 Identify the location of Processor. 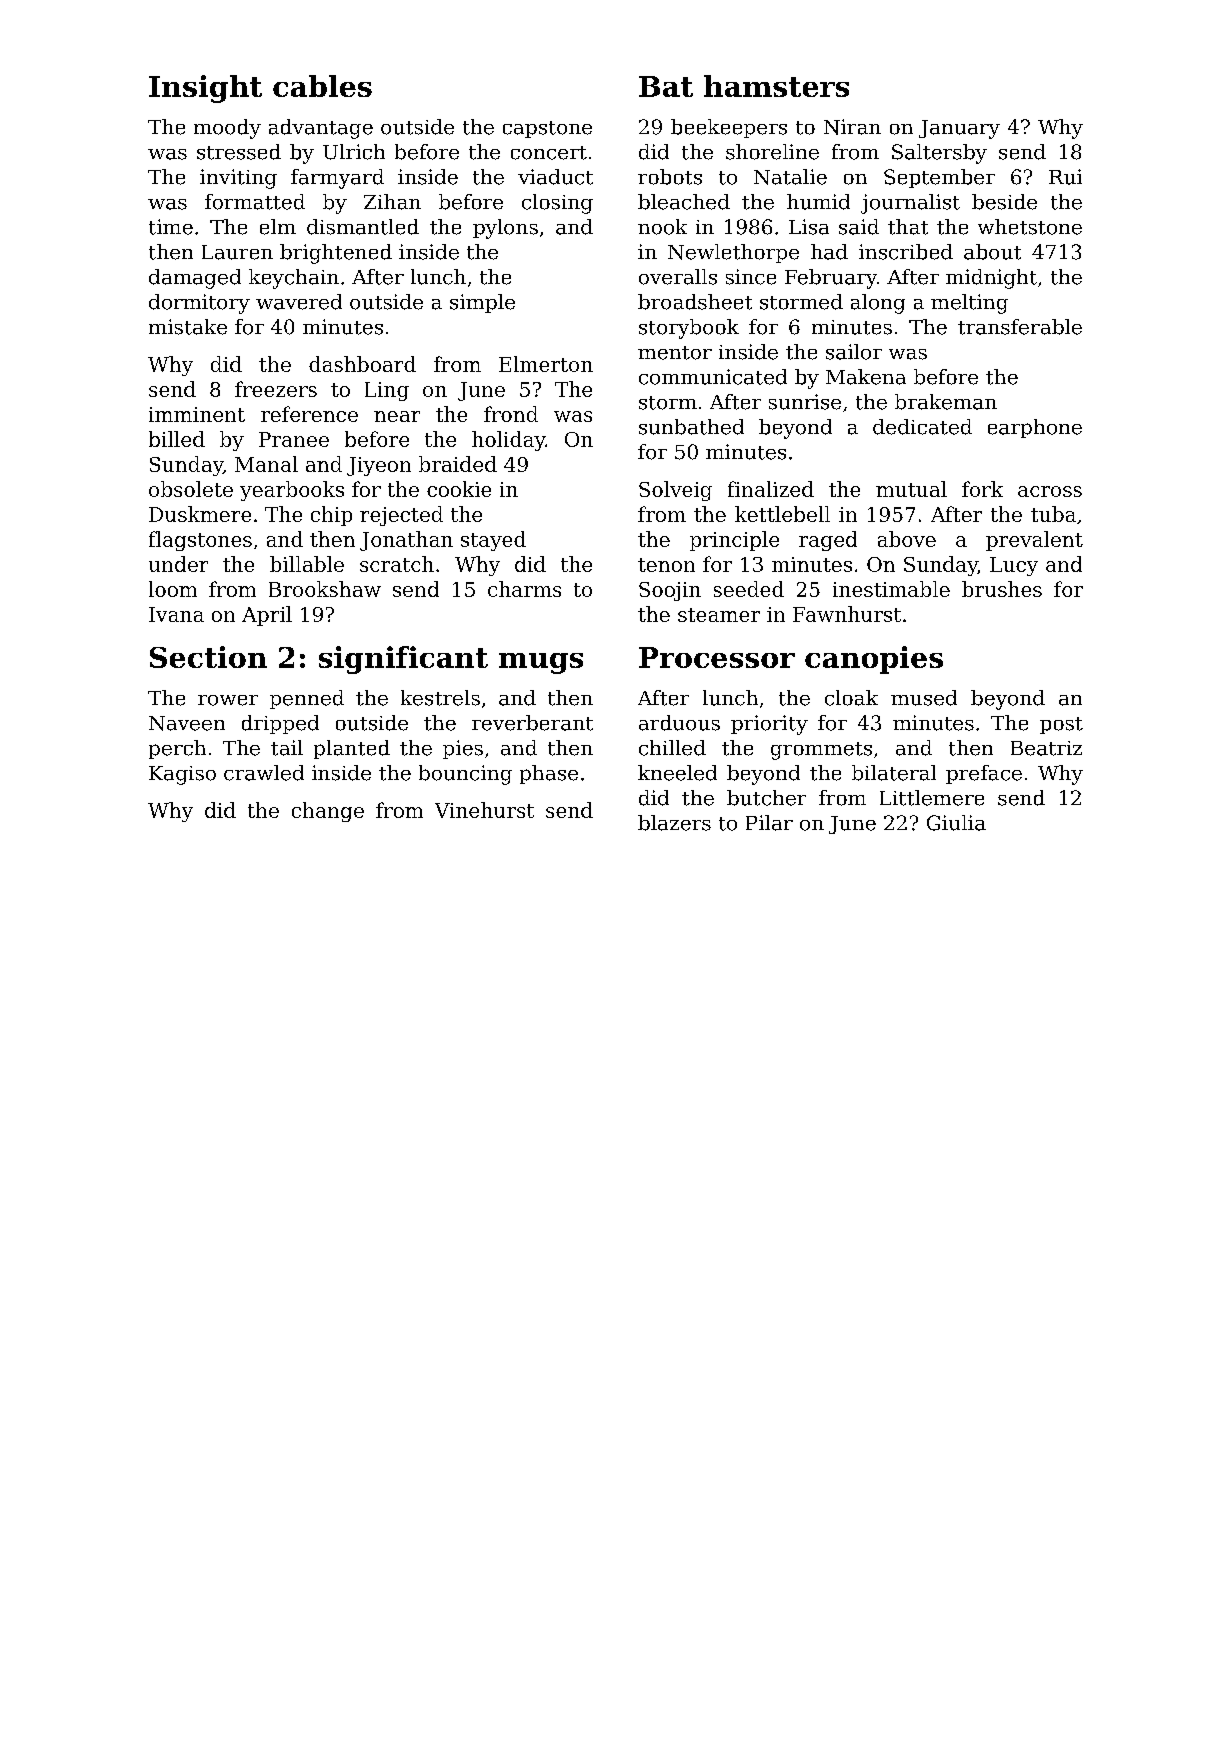
(717, 657).
